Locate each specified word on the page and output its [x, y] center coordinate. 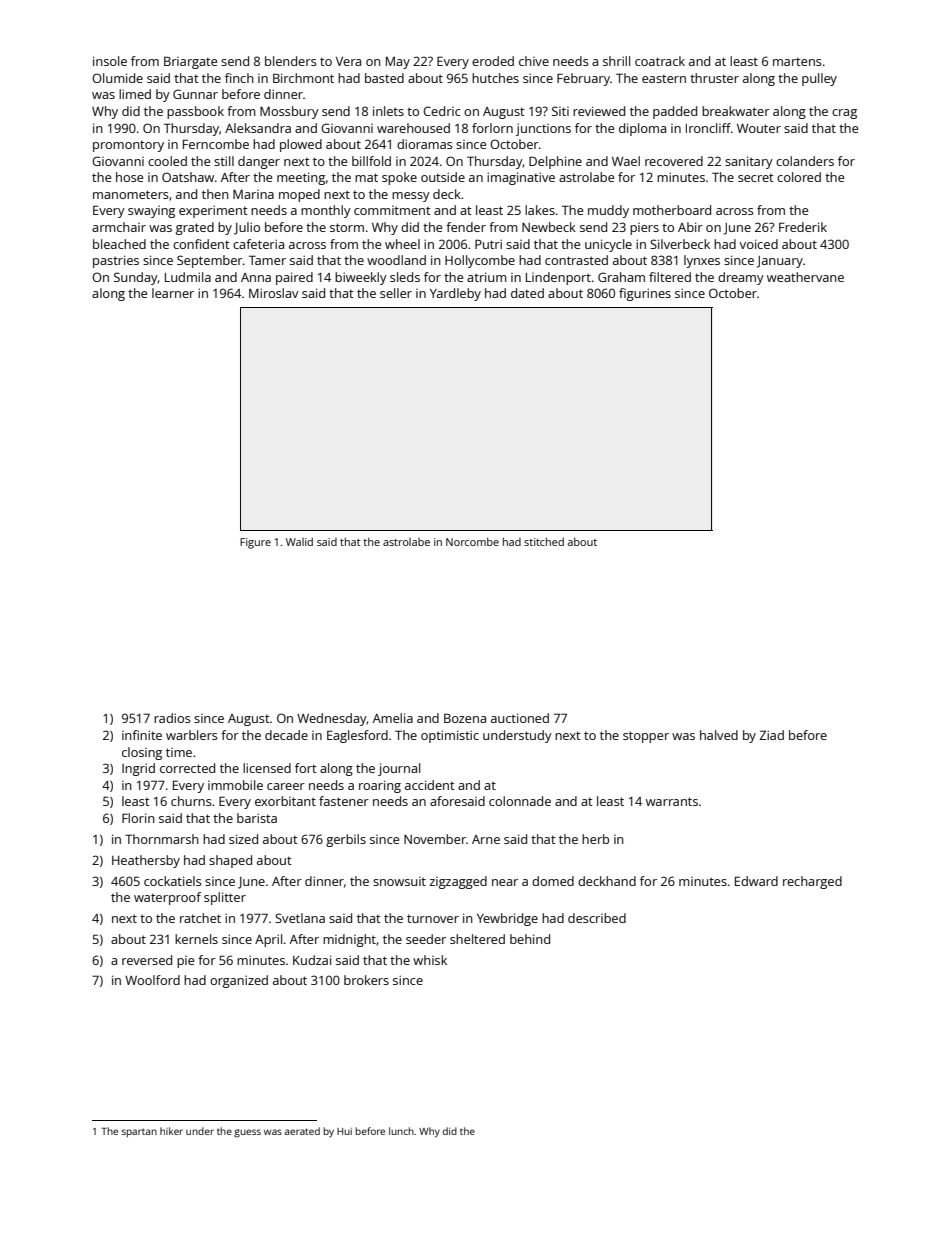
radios [172, 718]
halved [719, 735]
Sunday [136, 278]
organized [239, 981]
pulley [819, 79]
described [597, 918]
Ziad [771, 735]
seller [396, 293]
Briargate [190, 62]
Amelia [393, 718]
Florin [138, 818]
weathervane [805, 277]
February [583, 79]
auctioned [520, 718]
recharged [812, 882]
